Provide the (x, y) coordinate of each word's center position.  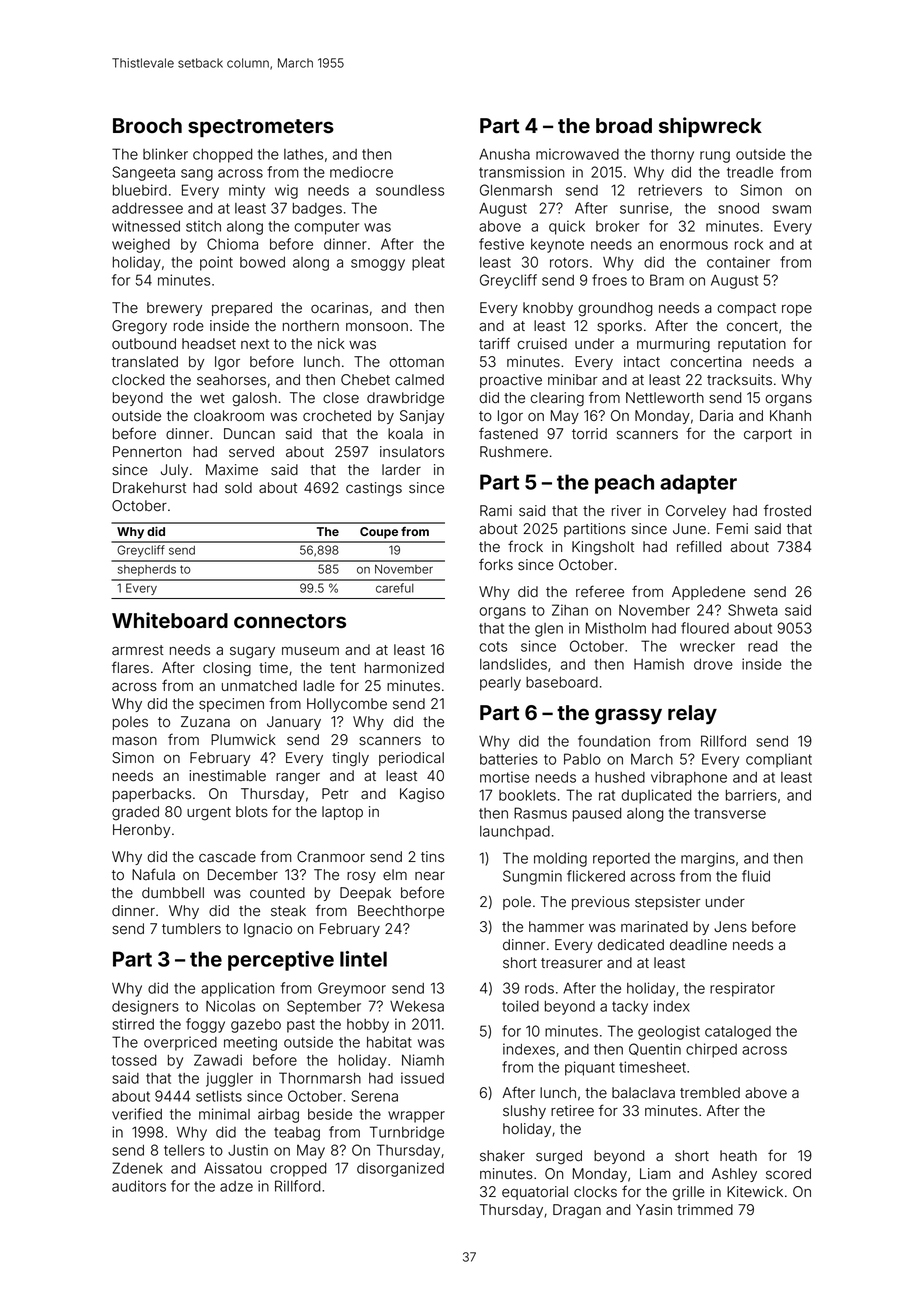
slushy (524, 1112)
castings (374, 489)
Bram (667, 280)
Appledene (708, 593)
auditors (139, 1186)
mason (135, 741)
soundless (410, 190)
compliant (779, 760)
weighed (141, 245)
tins (432, 857)
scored (788, 1174)
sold (238, 487)
